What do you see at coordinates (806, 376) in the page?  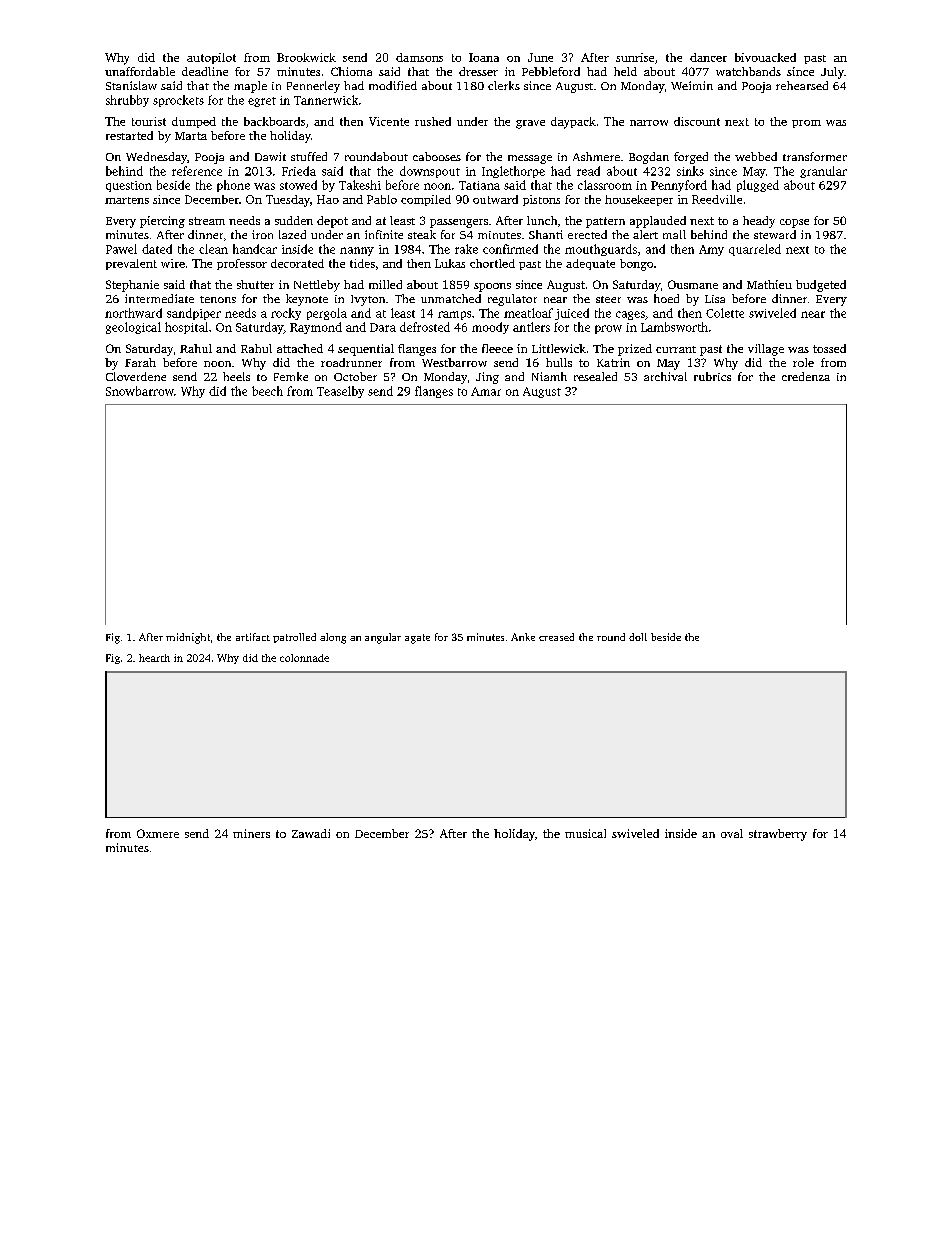 I see `credenza` at bounding box center [806, 376].
